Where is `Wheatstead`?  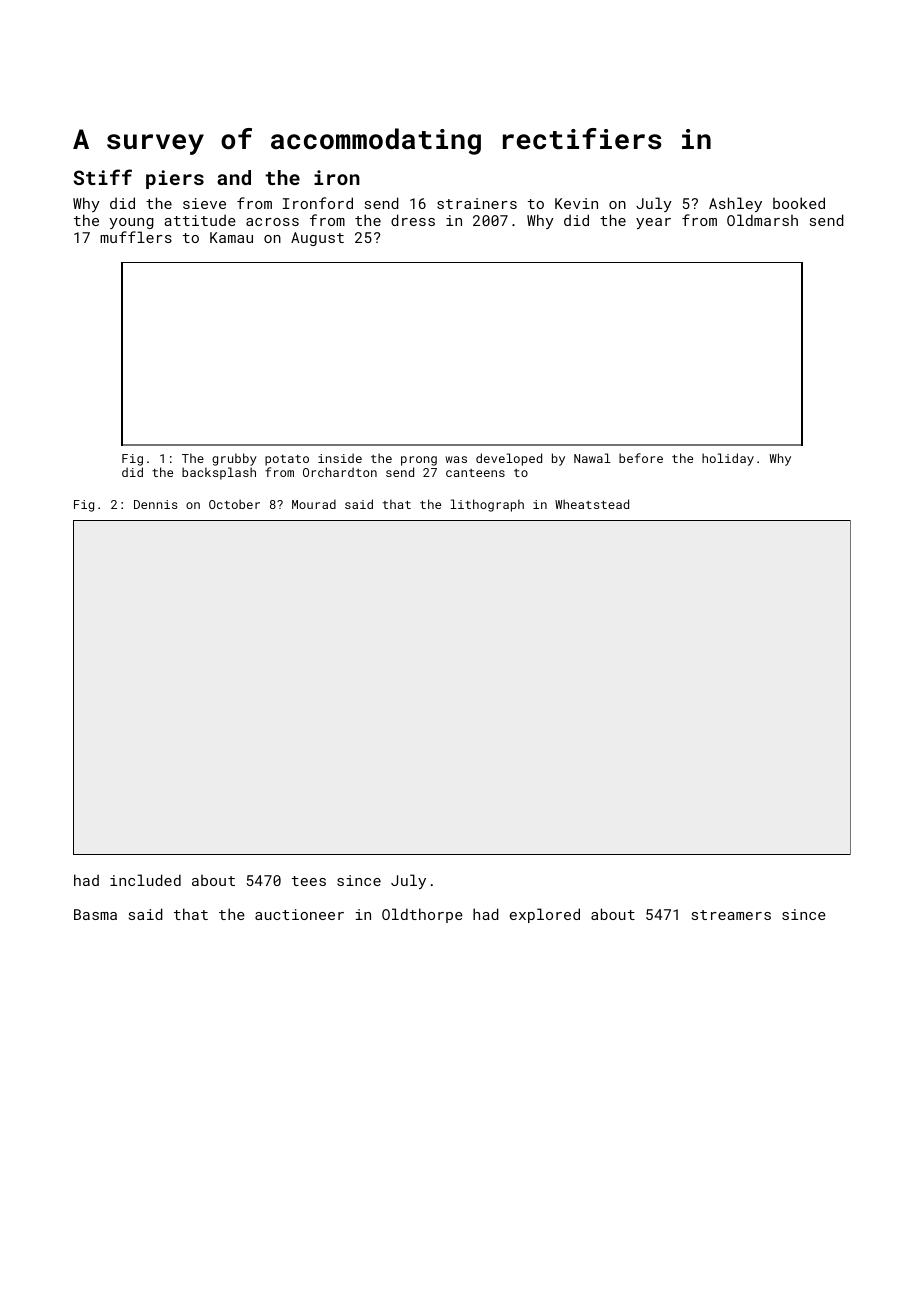
Wheatstead is located at coordinates (592, 504).
